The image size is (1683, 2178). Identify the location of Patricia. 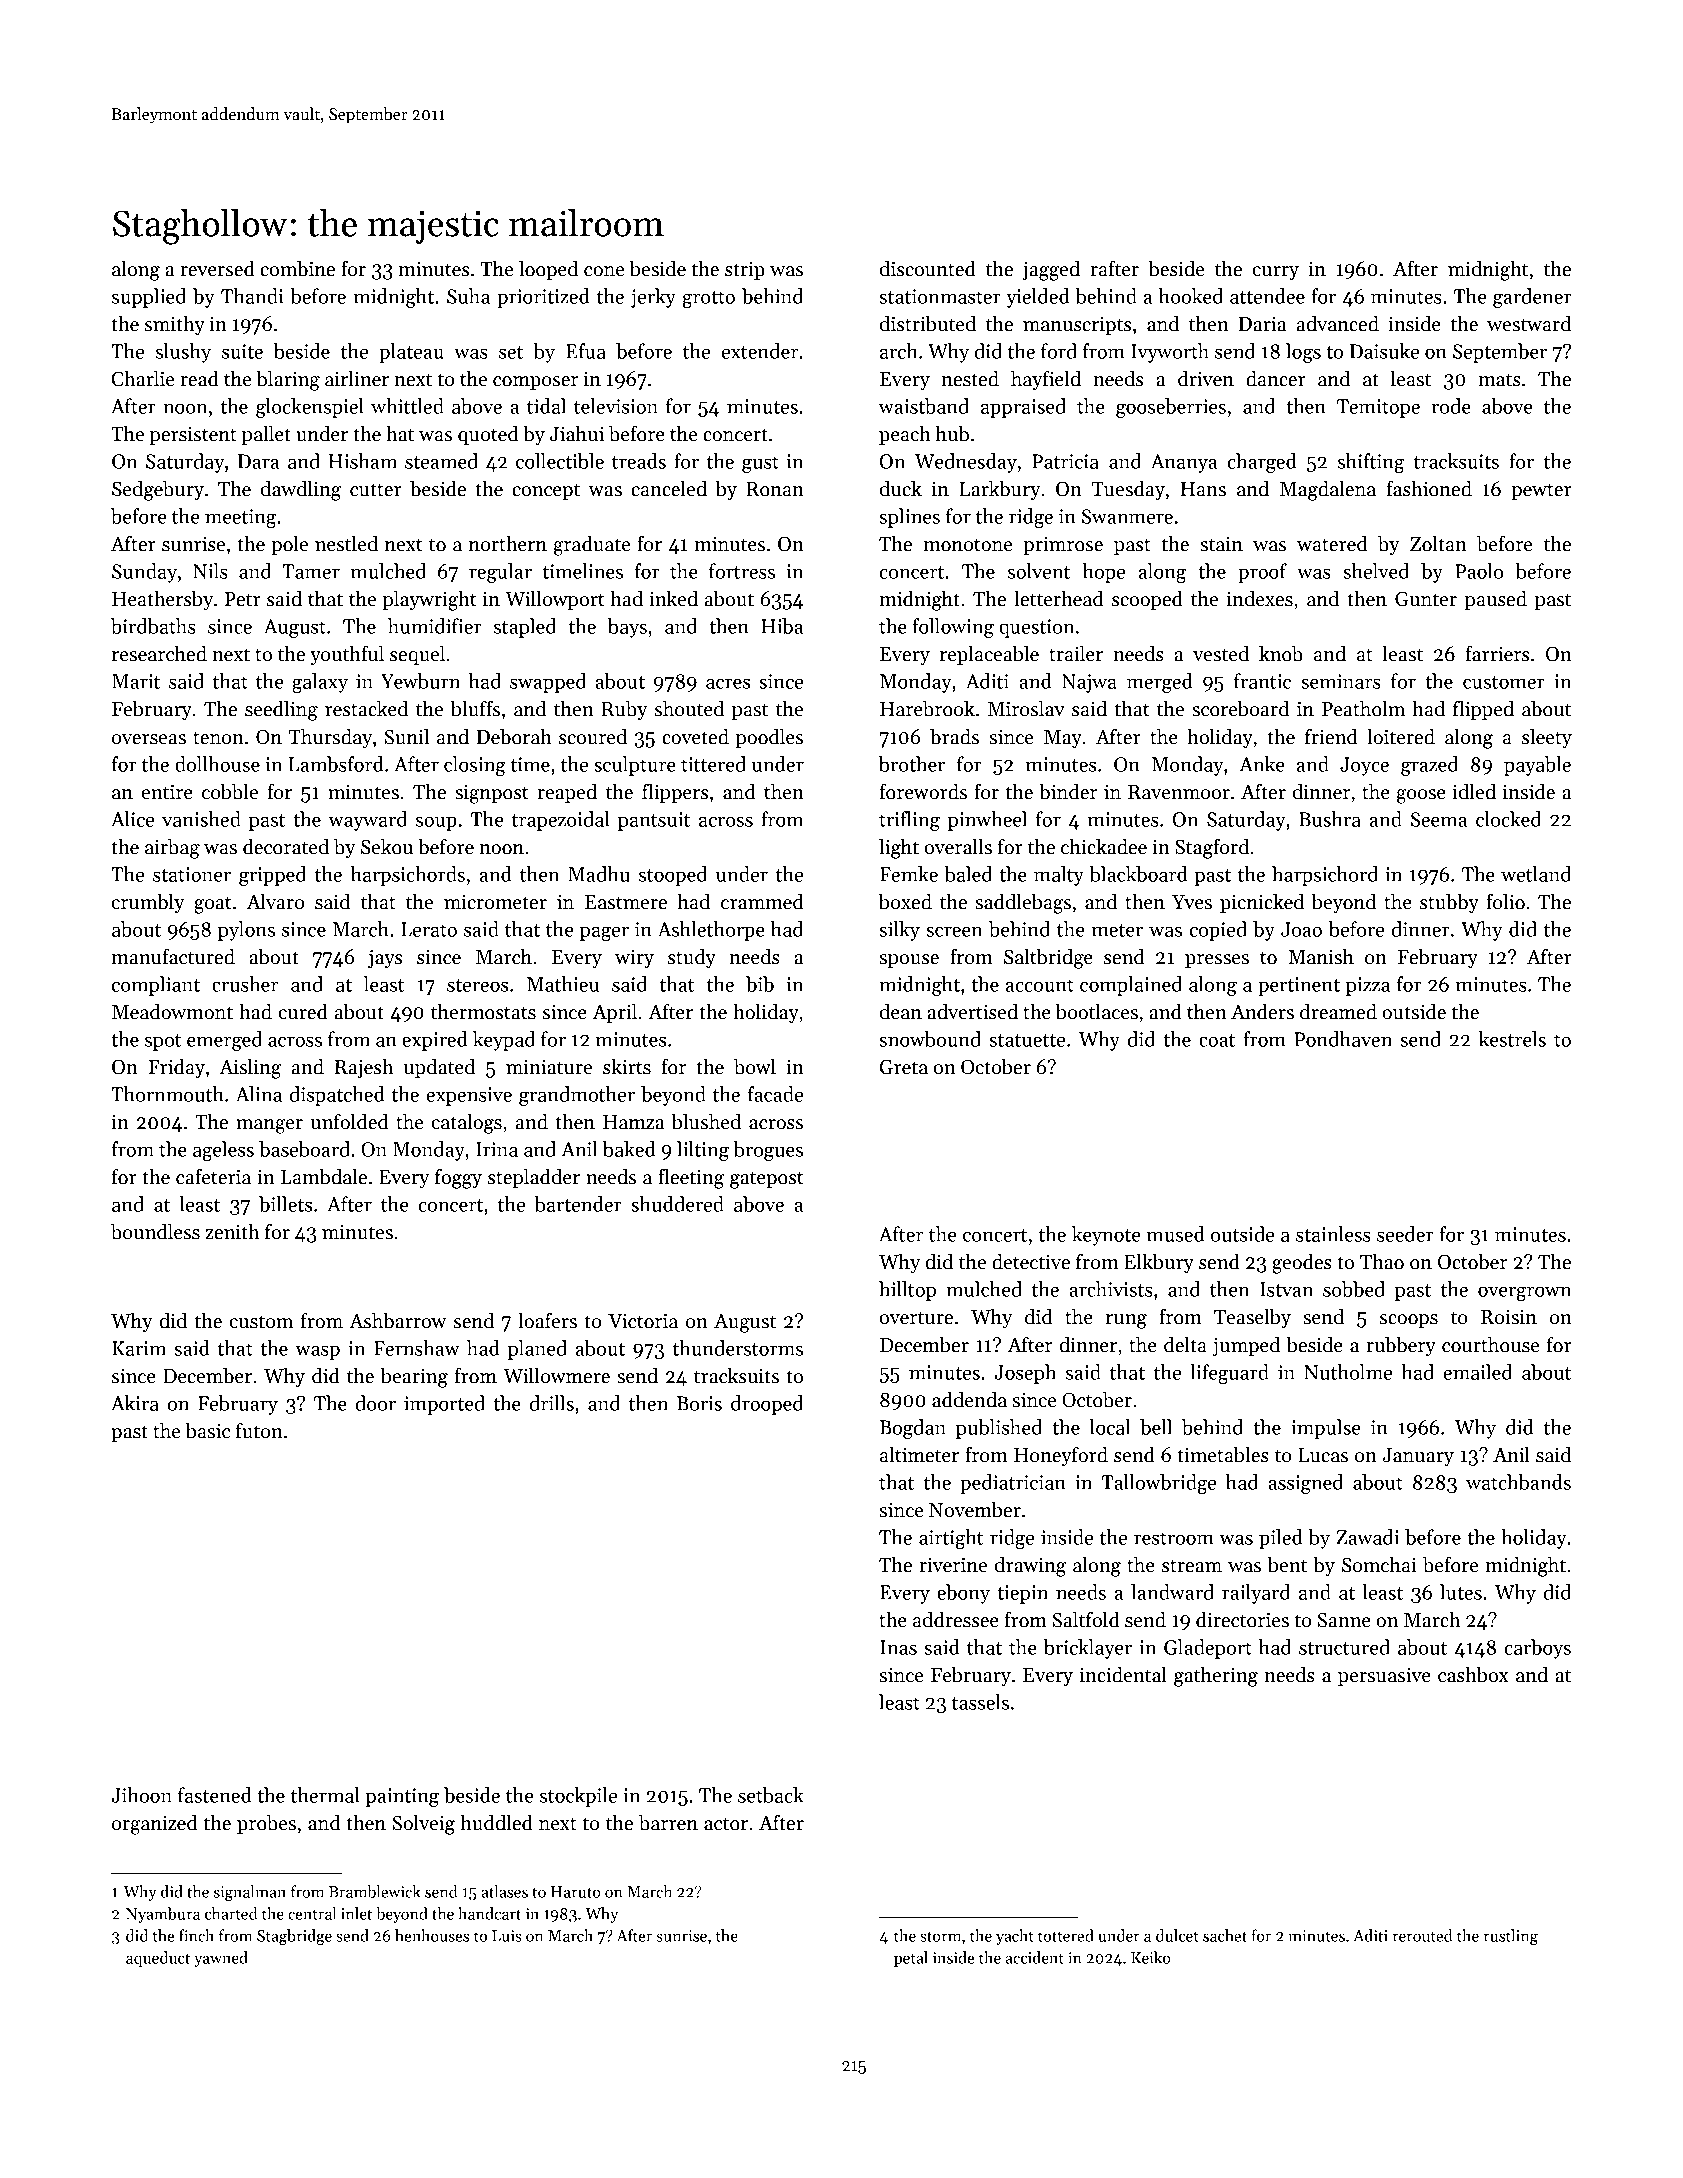
(1065, 461).
